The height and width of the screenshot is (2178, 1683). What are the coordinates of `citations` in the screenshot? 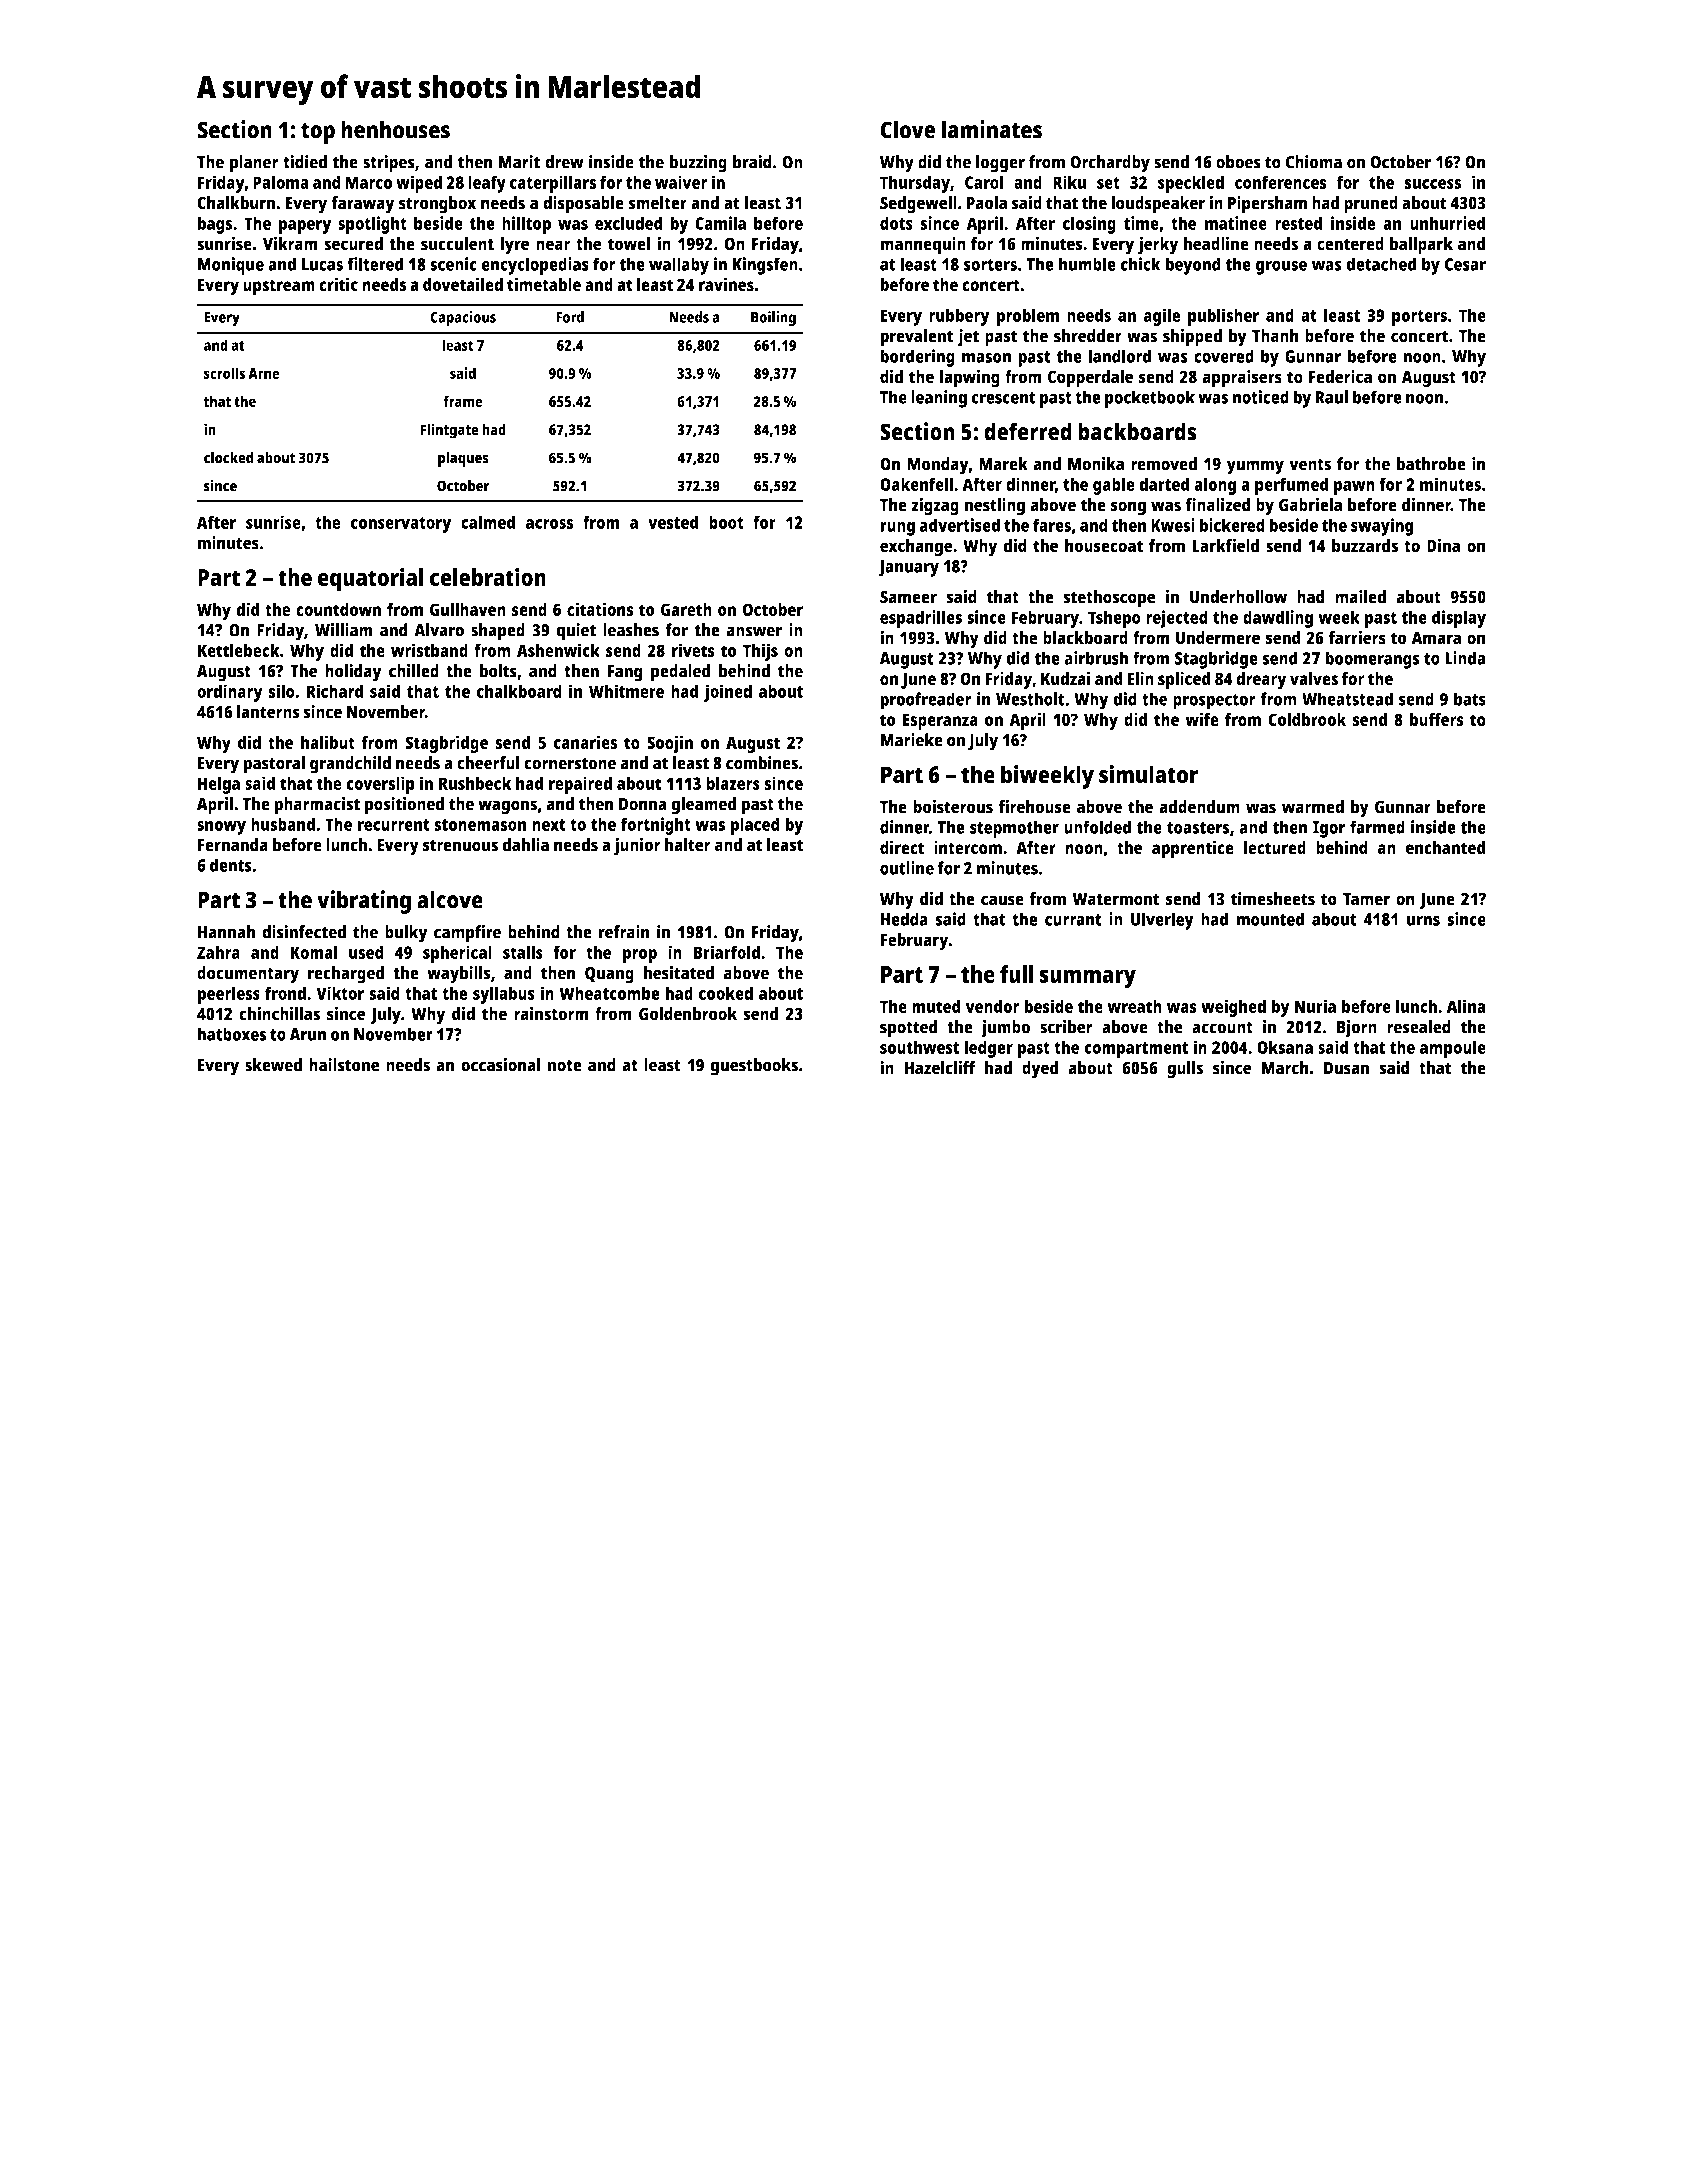 It's located at (600, 609).
